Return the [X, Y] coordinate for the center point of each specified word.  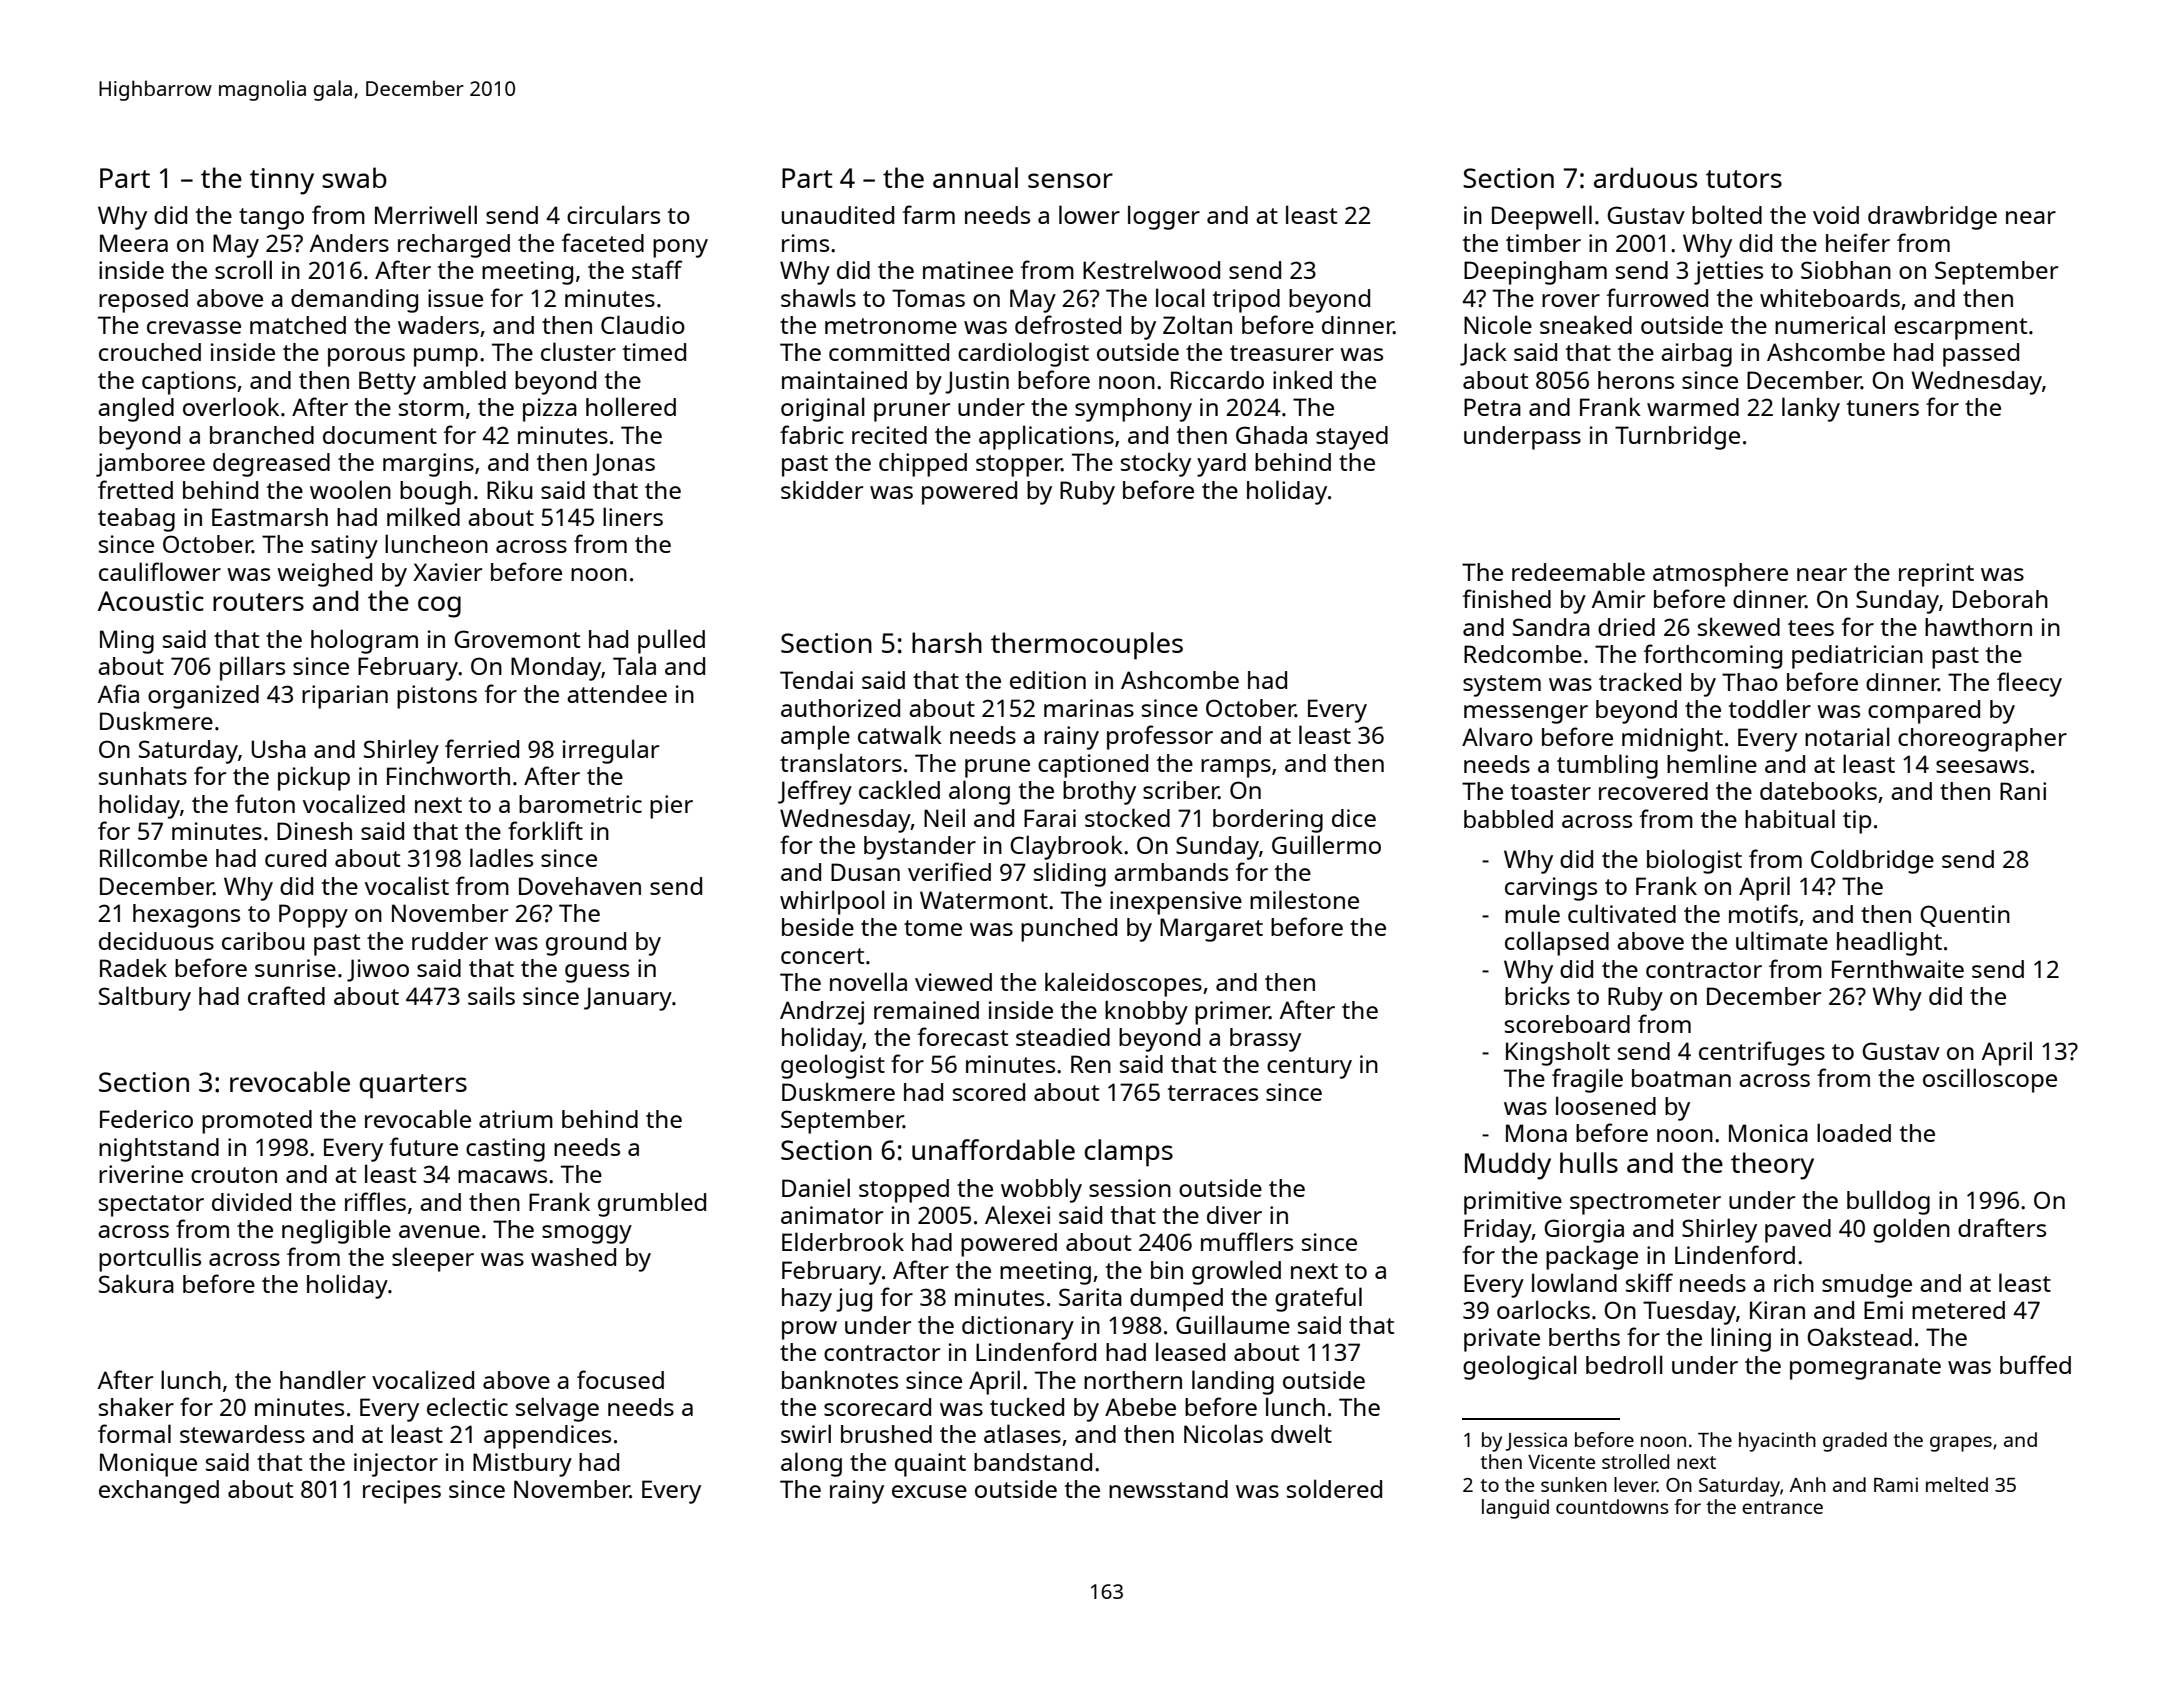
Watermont [984, 900]
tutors [1744, 179]
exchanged [159, 1492]
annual [975, 177]
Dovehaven [580, 886]
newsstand [1168, 1489]
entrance [1782, 1507]
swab [354, 177]
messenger [1526, 714]
